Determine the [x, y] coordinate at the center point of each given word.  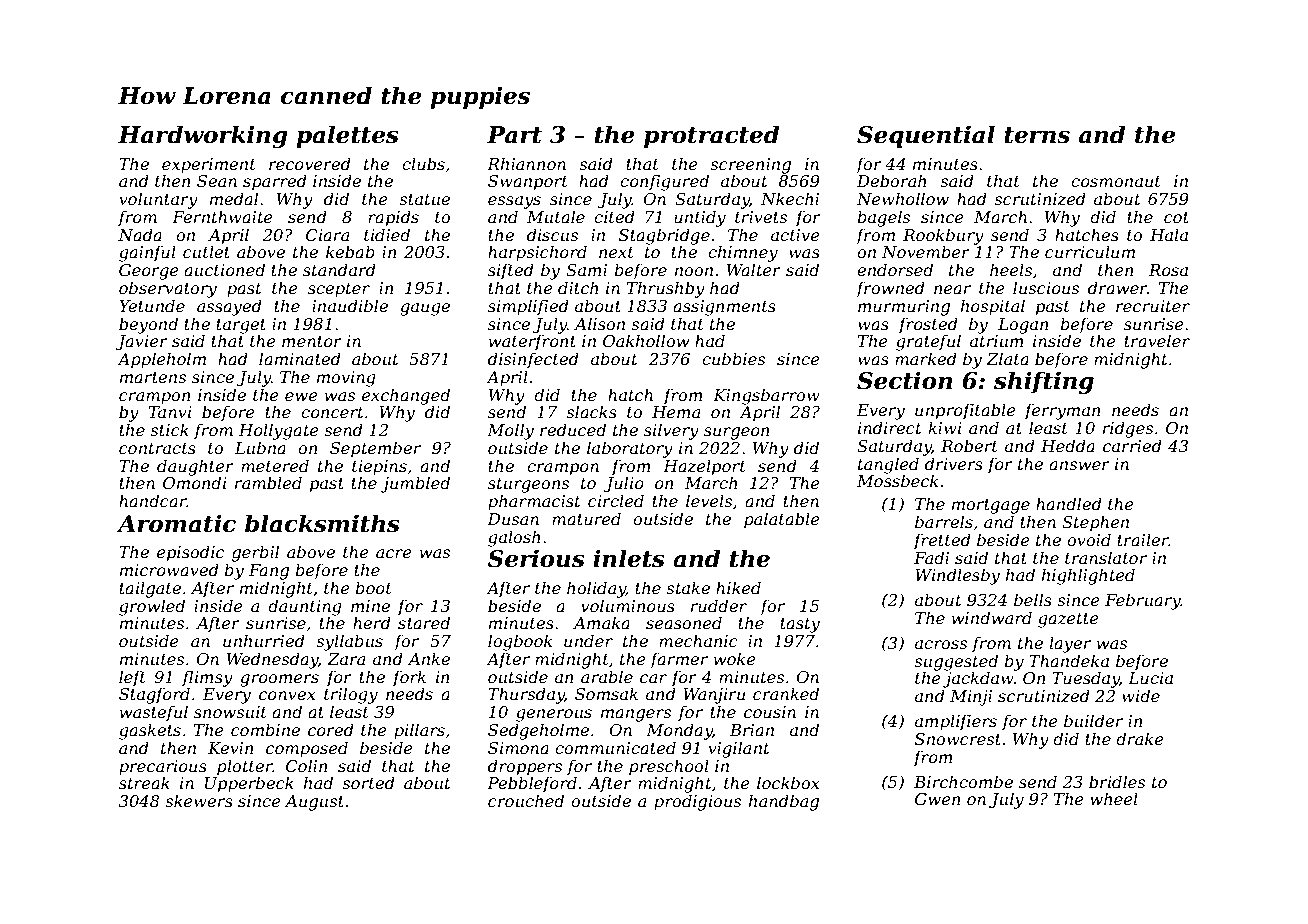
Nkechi [790, 198]
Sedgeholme [538, 731]
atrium [997, 341]
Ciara [327, 235]
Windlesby [957, 576]
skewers [199, 800]
